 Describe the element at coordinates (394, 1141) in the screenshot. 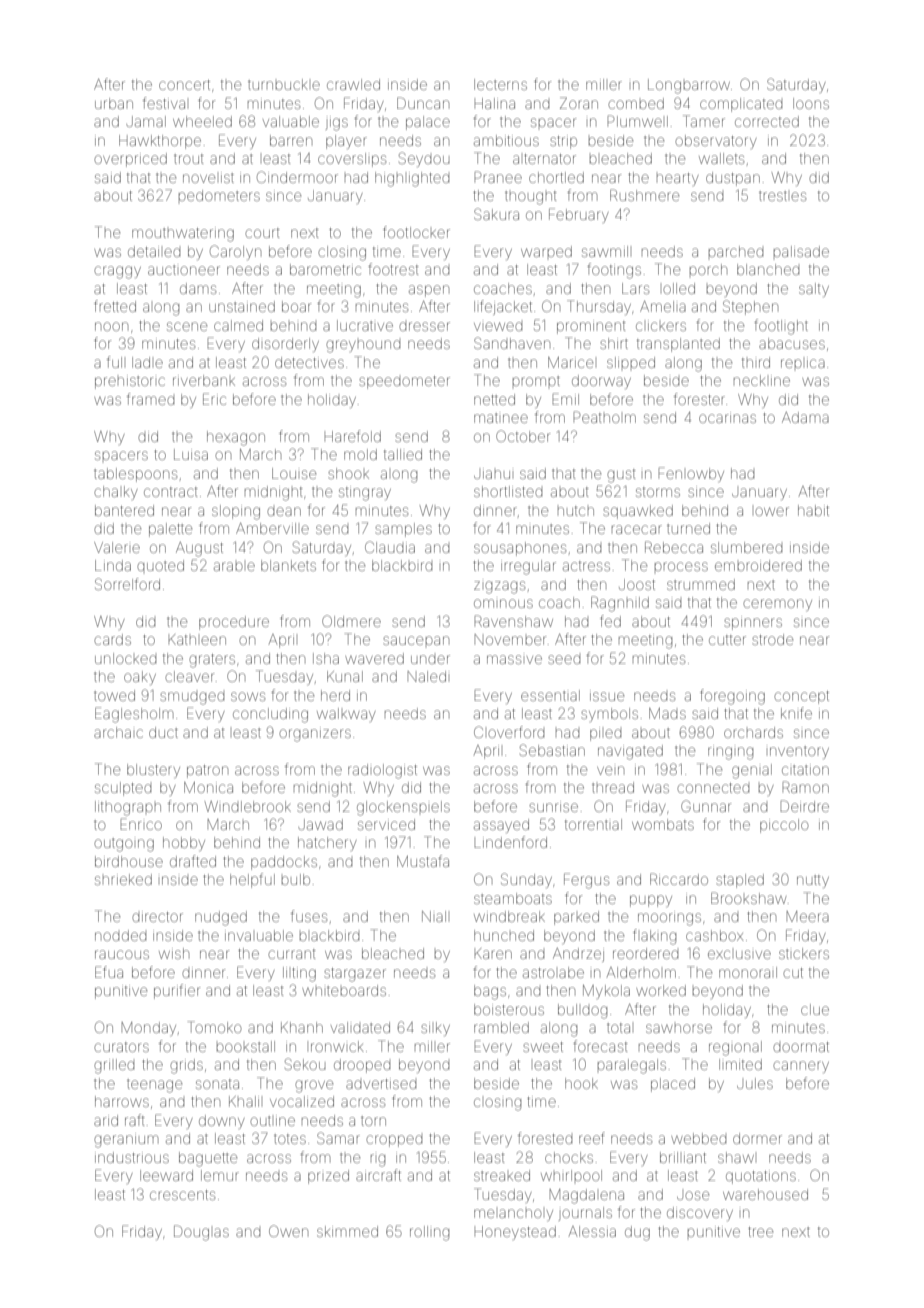

I see `cropped` at that location.
